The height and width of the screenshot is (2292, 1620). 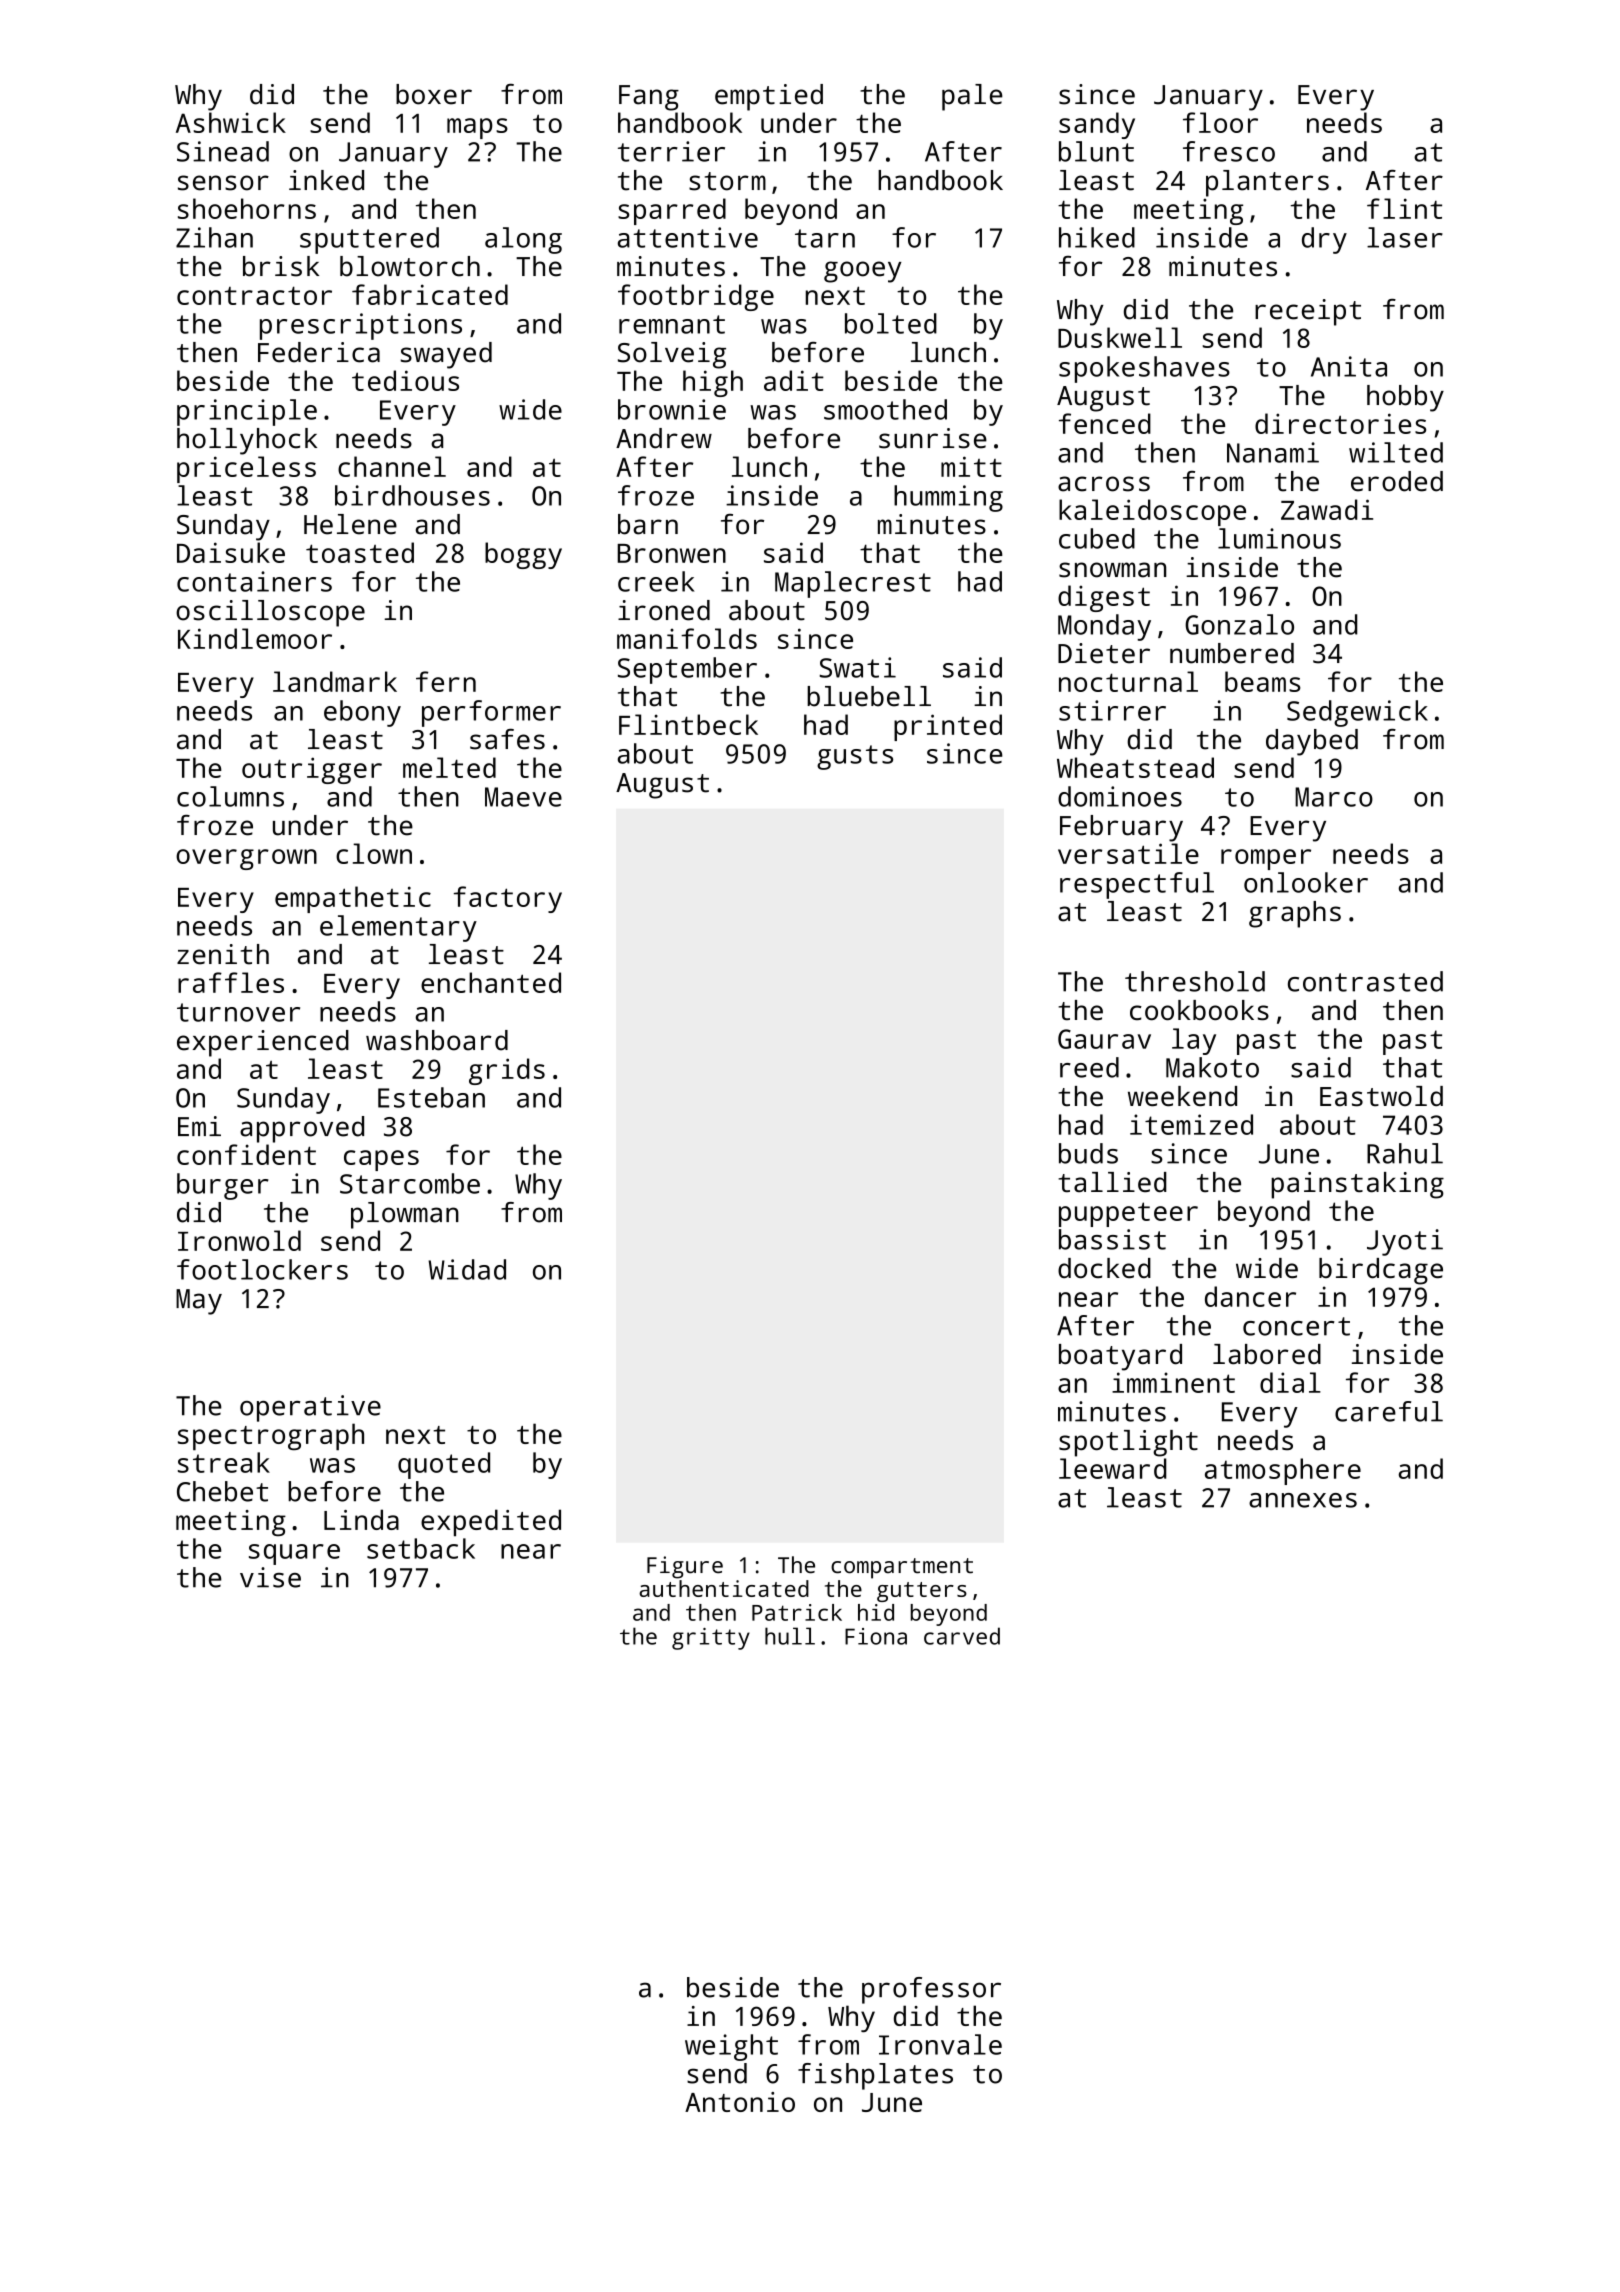 I want to click on itemized, so click(x=1191, y=1124).
